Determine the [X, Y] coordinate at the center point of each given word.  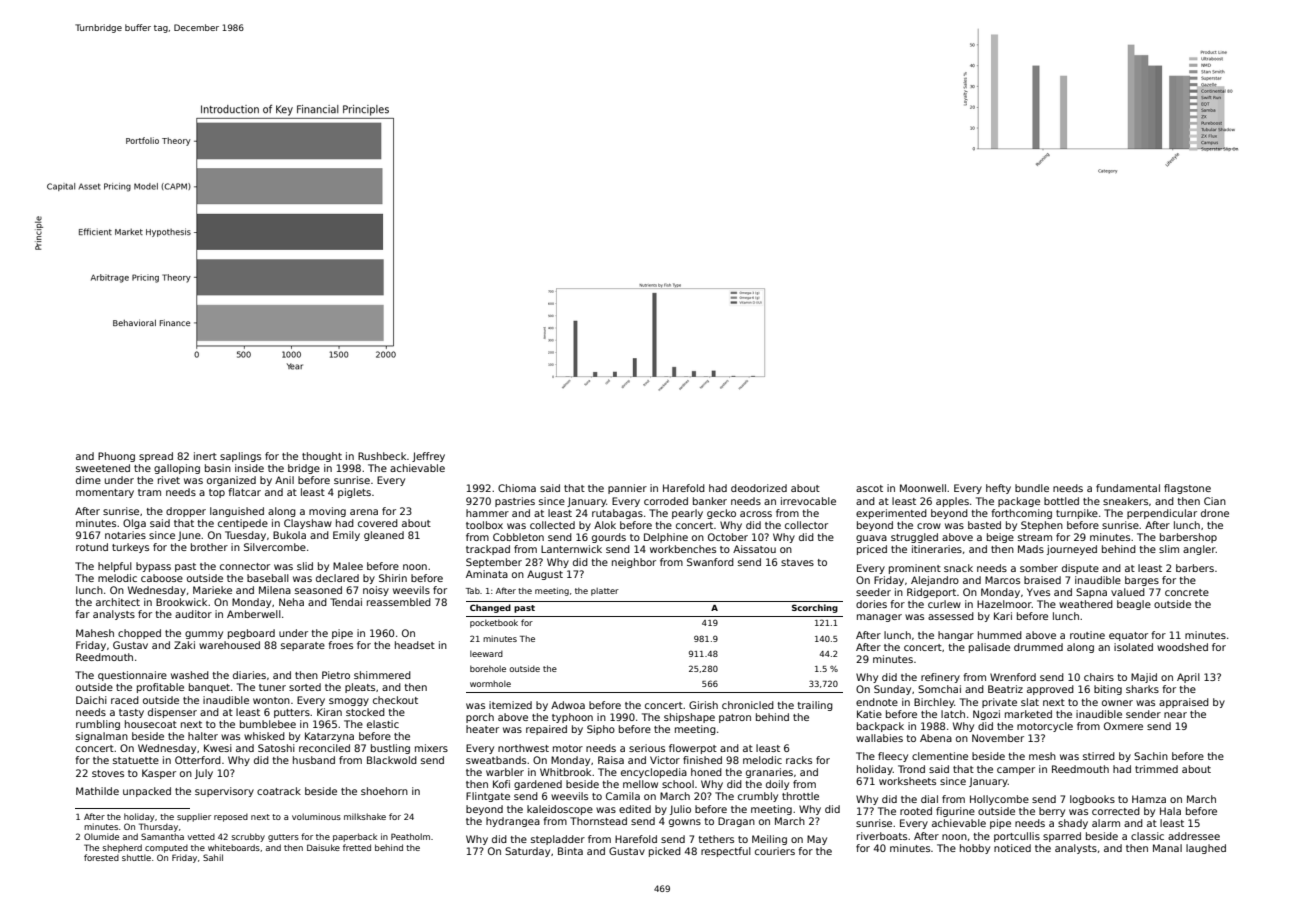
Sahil [213, 857]
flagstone [1187, 489]
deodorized [759, 488]
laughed [1206, 849]
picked [665, 852]
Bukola [289, 535]
